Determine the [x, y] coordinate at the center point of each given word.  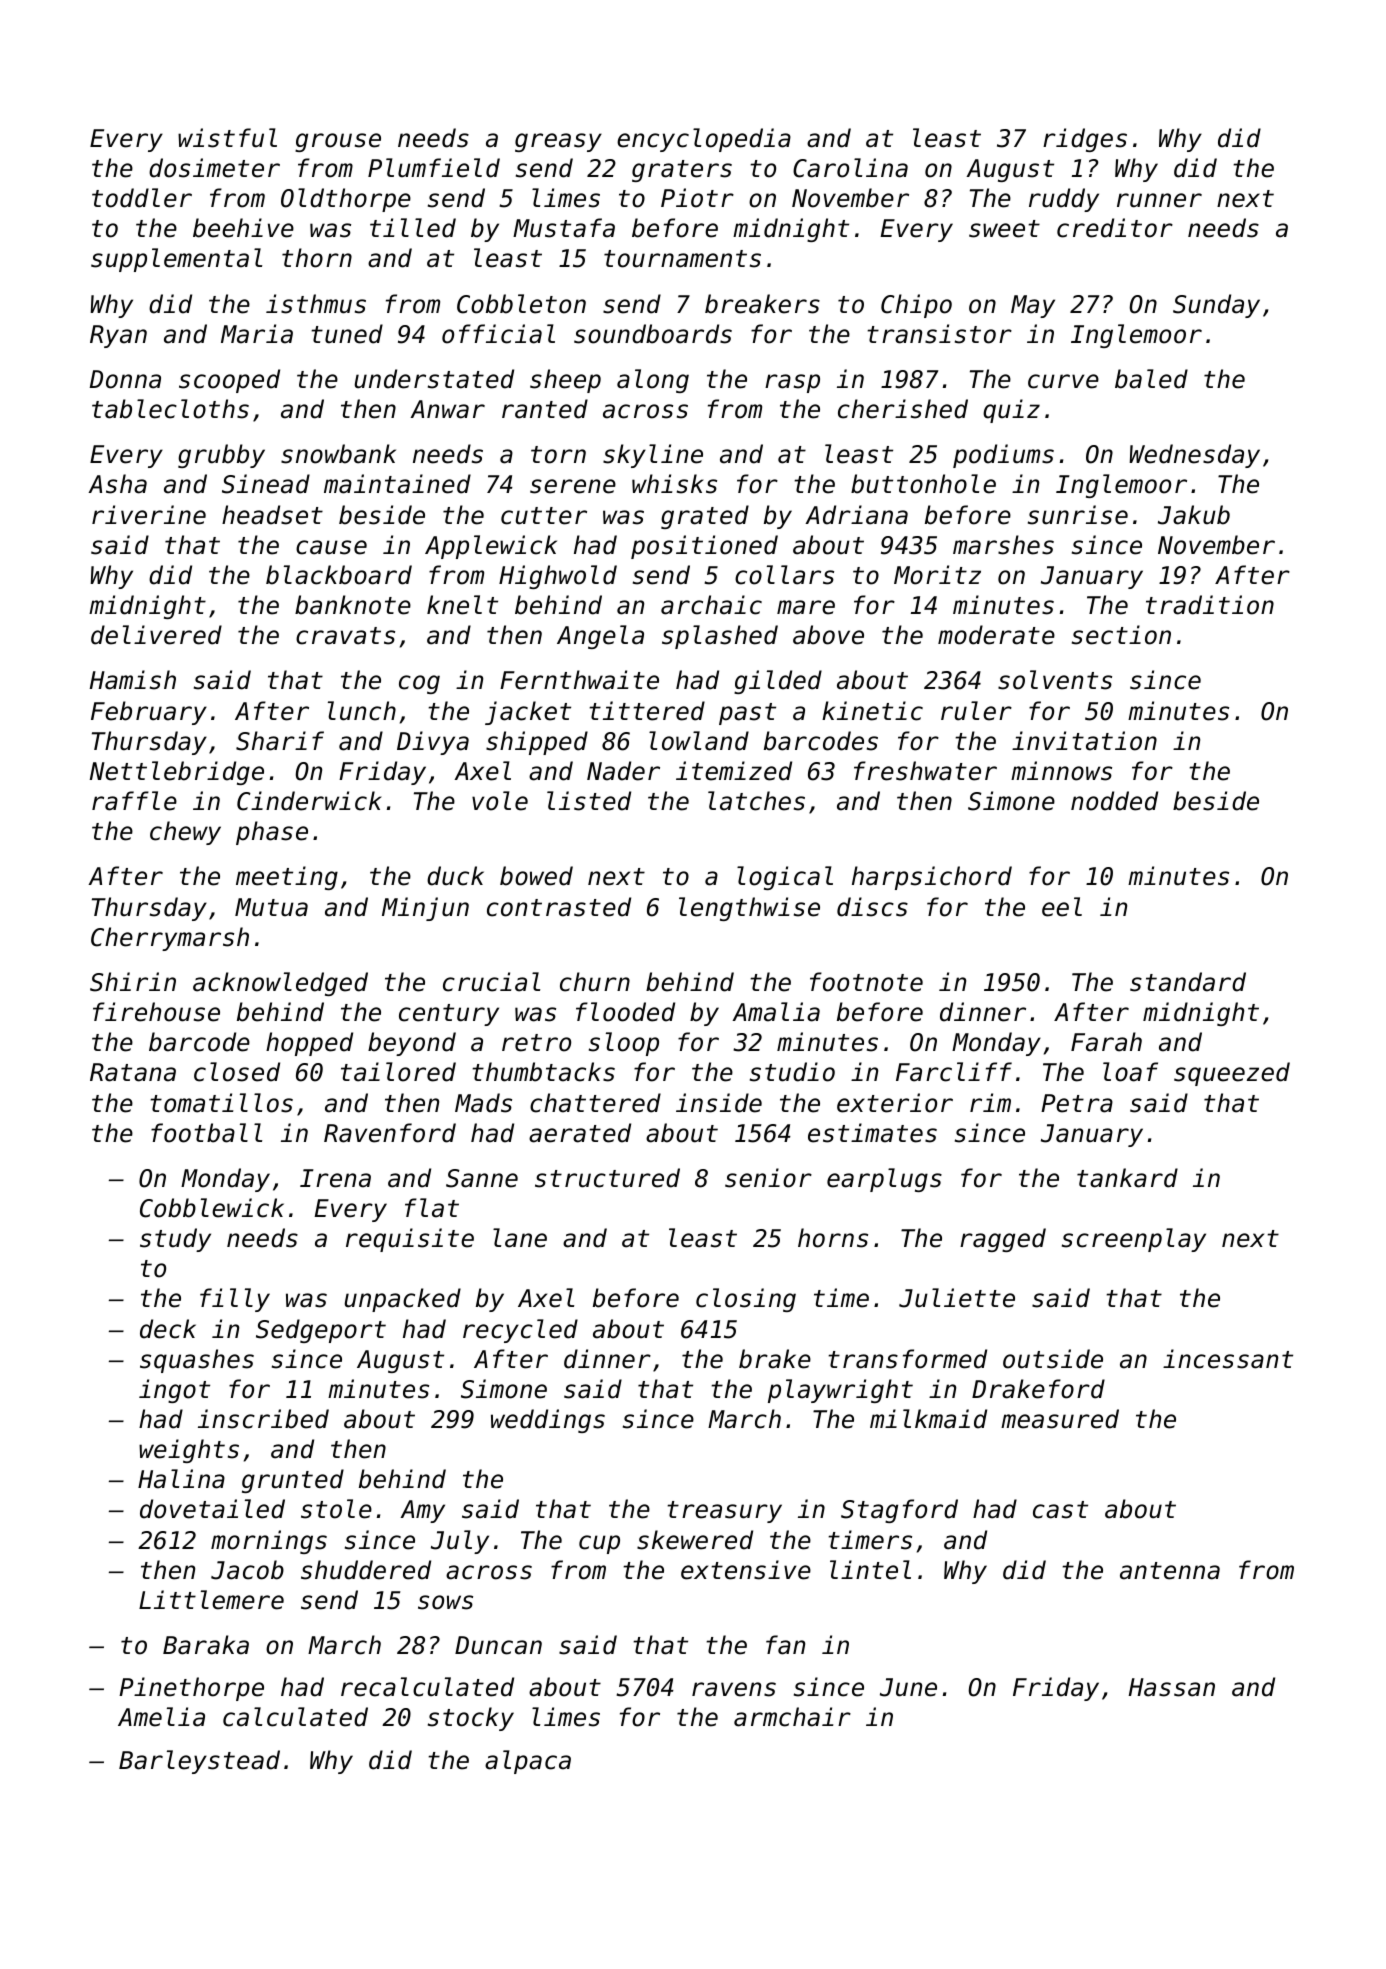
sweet [1004, 229]
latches [756, 801]
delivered [156, 635]
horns [833, 1238]
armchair [792, 1717]
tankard [1127, 1178]
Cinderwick [309, 801]
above [828, 635]
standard [1188, 982]
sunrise [1078, 515]
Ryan [118, 336]
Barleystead [199, 1762]
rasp [792, 383]
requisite [410, 1240]
